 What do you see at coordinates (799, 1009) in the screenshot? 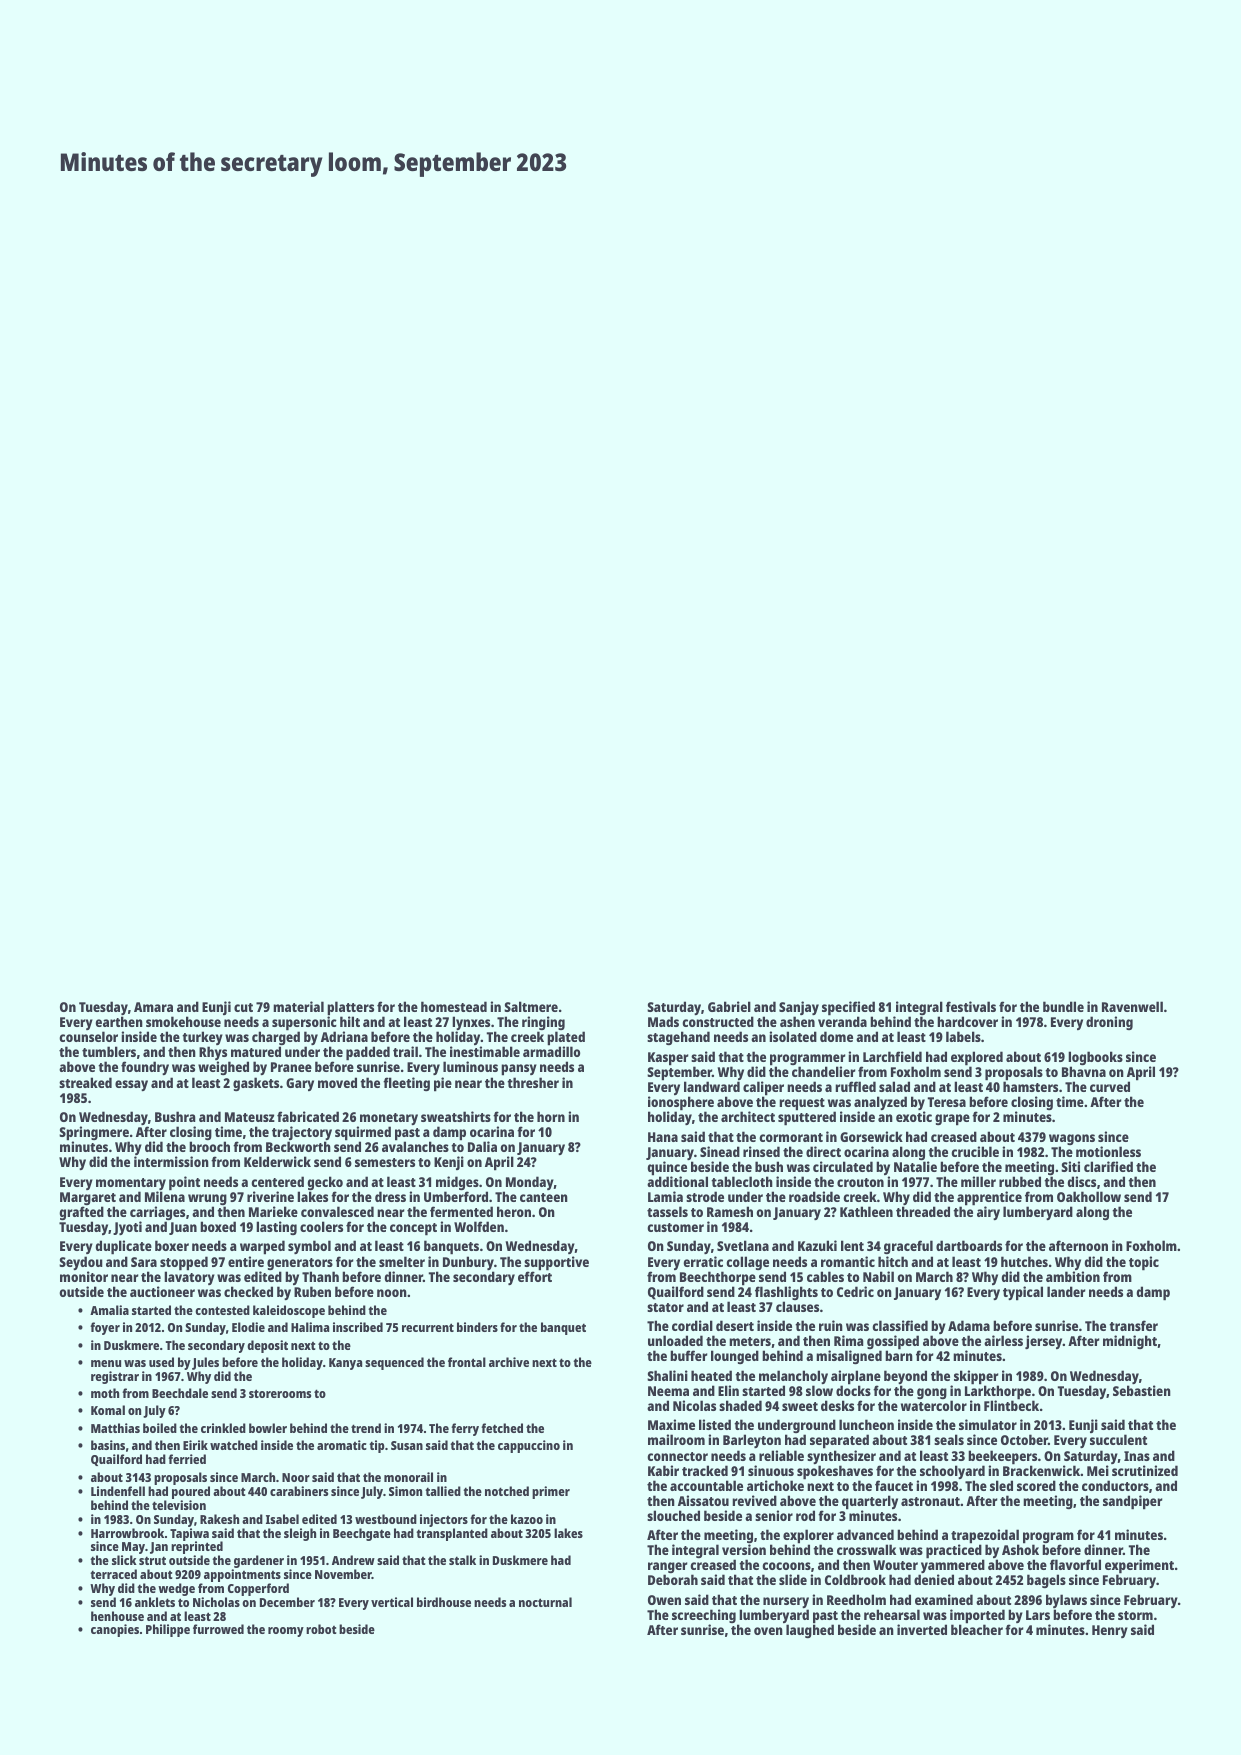
I see `Sanjay` at bounding box center [799, 1009].
